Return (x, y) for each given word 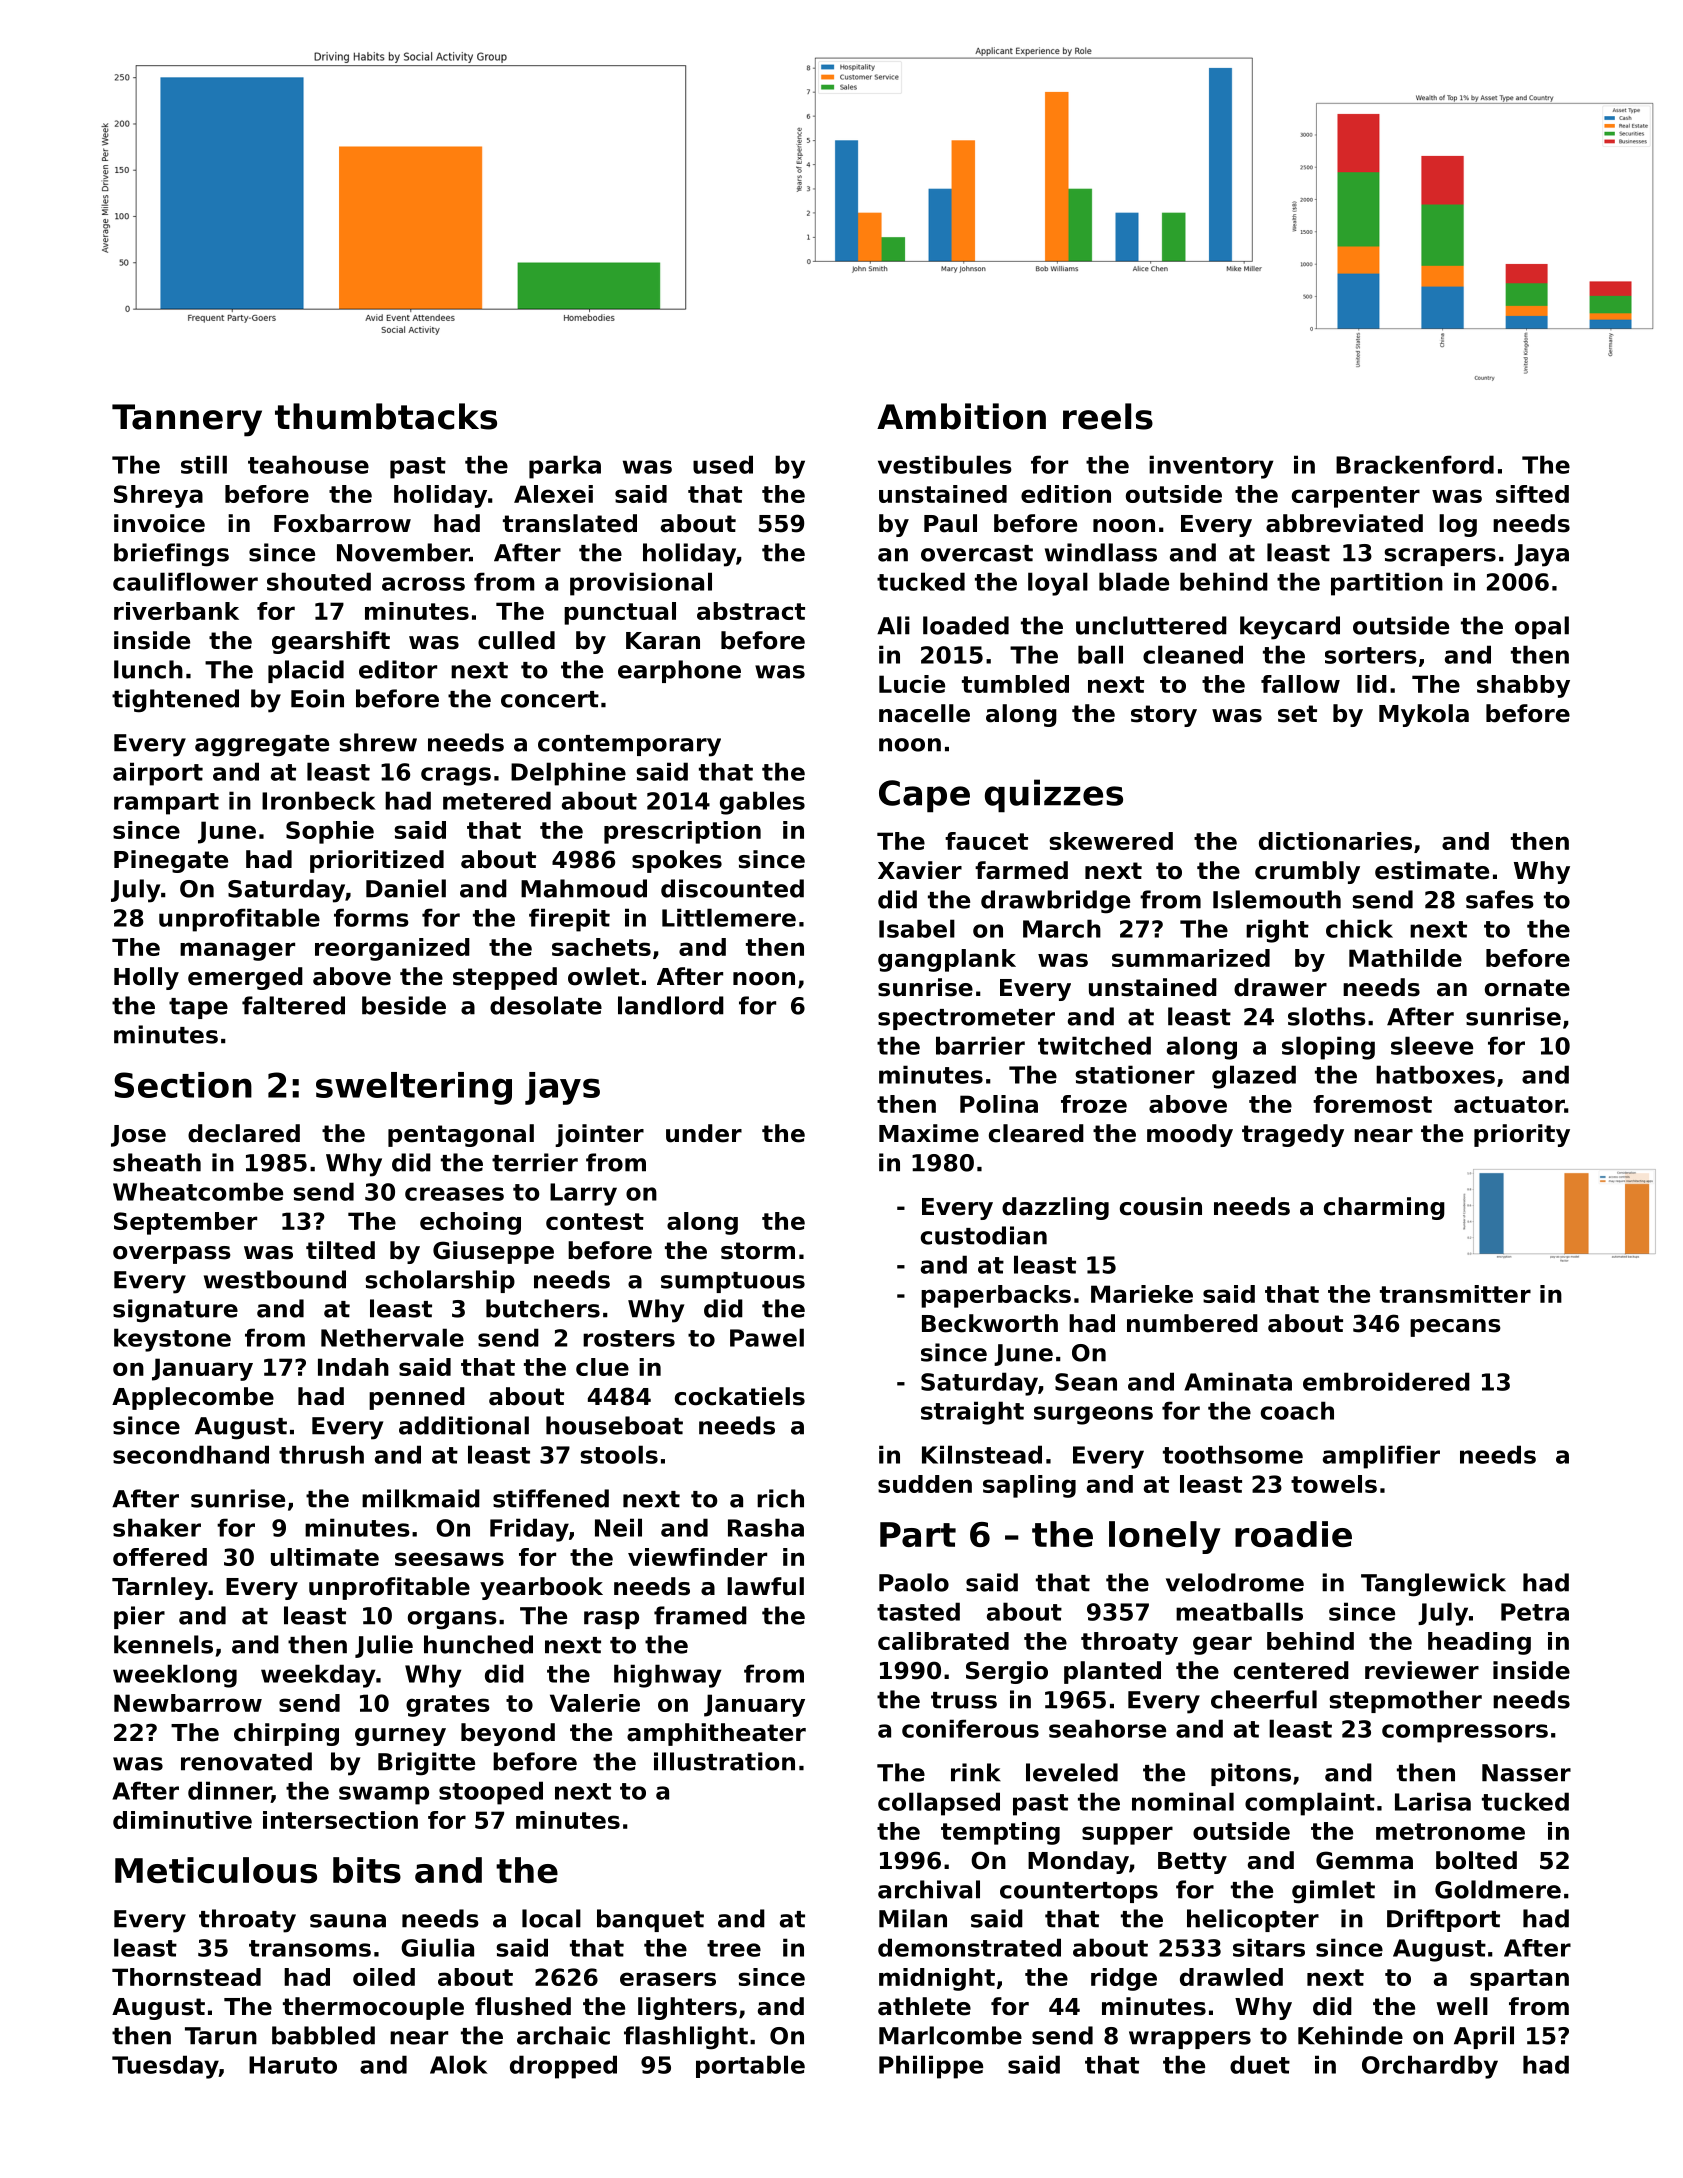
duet (1260, 2064)
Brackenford (1415, 464)
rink (976, 1772)
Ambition (961, 416)
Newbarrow (188, 1703)
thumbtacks (386, 416)
